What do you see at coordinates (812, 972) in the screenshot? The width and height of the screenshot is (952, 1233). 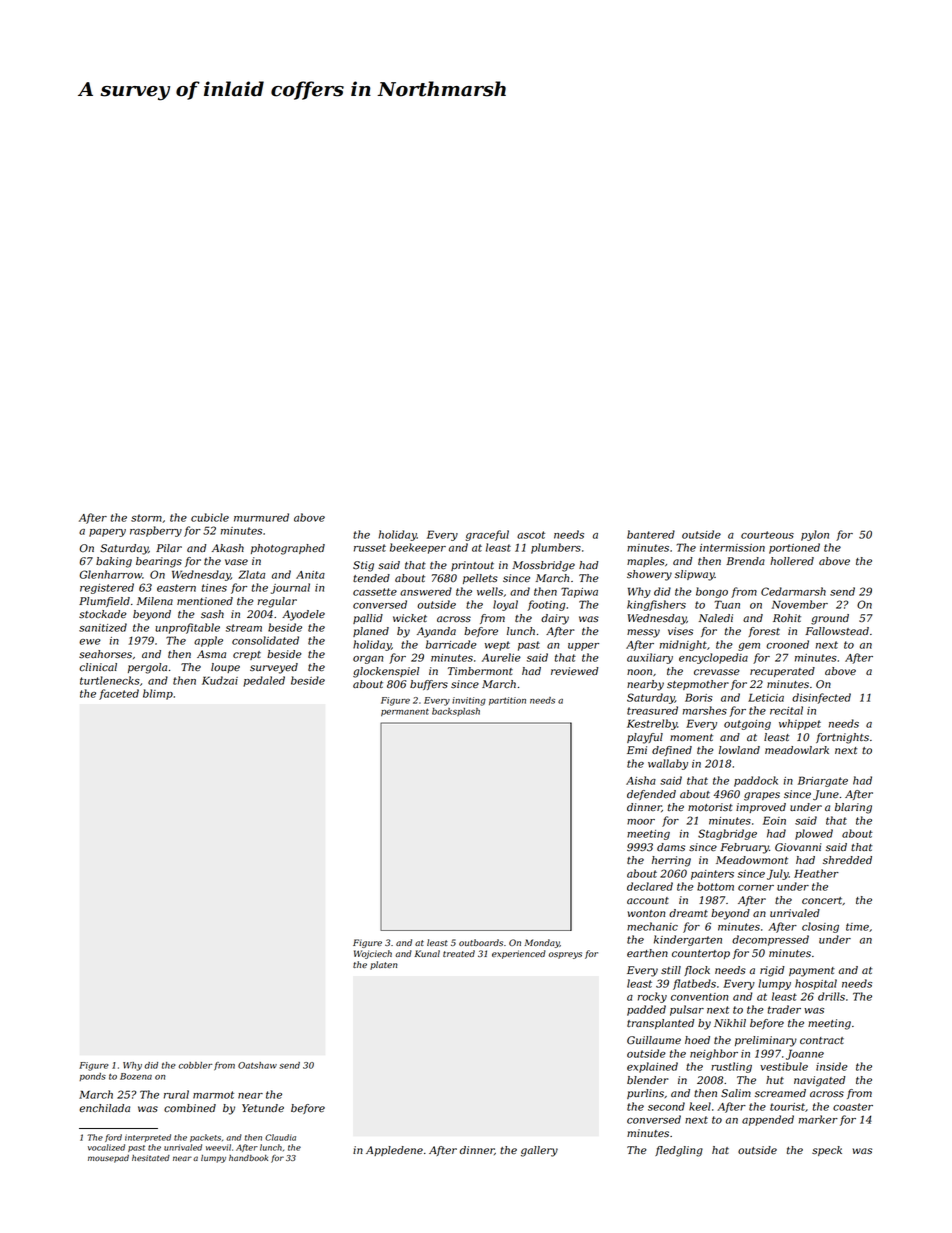 I see `payment` at bounding box center [812, 972].
